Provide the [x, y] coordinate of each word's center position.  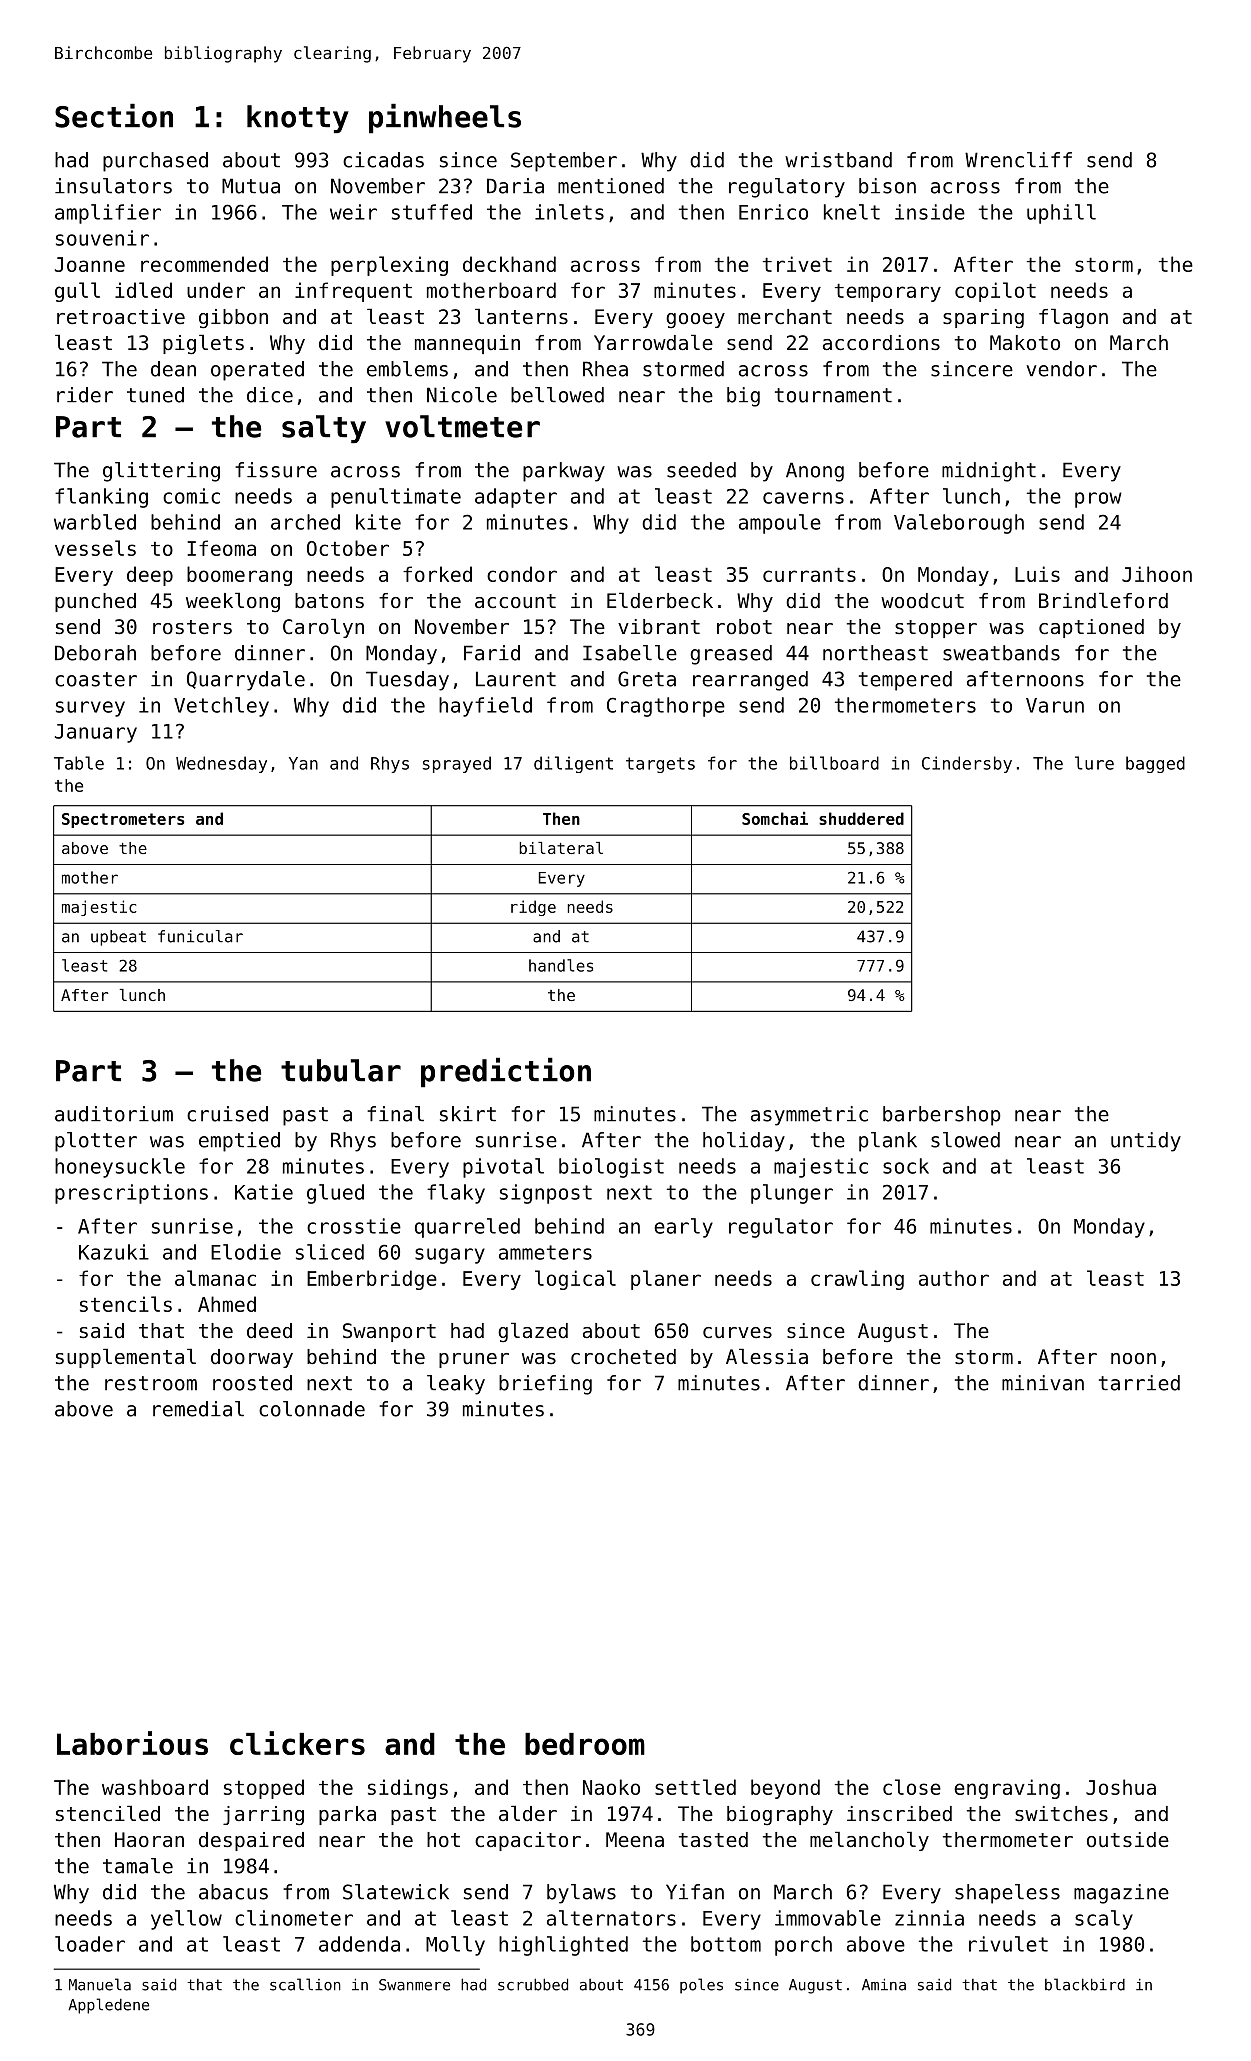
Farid [492, 653]
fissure [276, 470]
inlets [569, 212]
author [954, 1278]
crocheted [623, 1357]
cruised [227, 1114]
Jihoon [1157, 574]
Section [114, 115]
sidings [408, 1789]
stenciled [108, 1813]
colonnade [312, 1409]
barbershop [942, 1116]
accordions [881, 343]
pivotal [503, 1168]
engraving [1007, 1789]
